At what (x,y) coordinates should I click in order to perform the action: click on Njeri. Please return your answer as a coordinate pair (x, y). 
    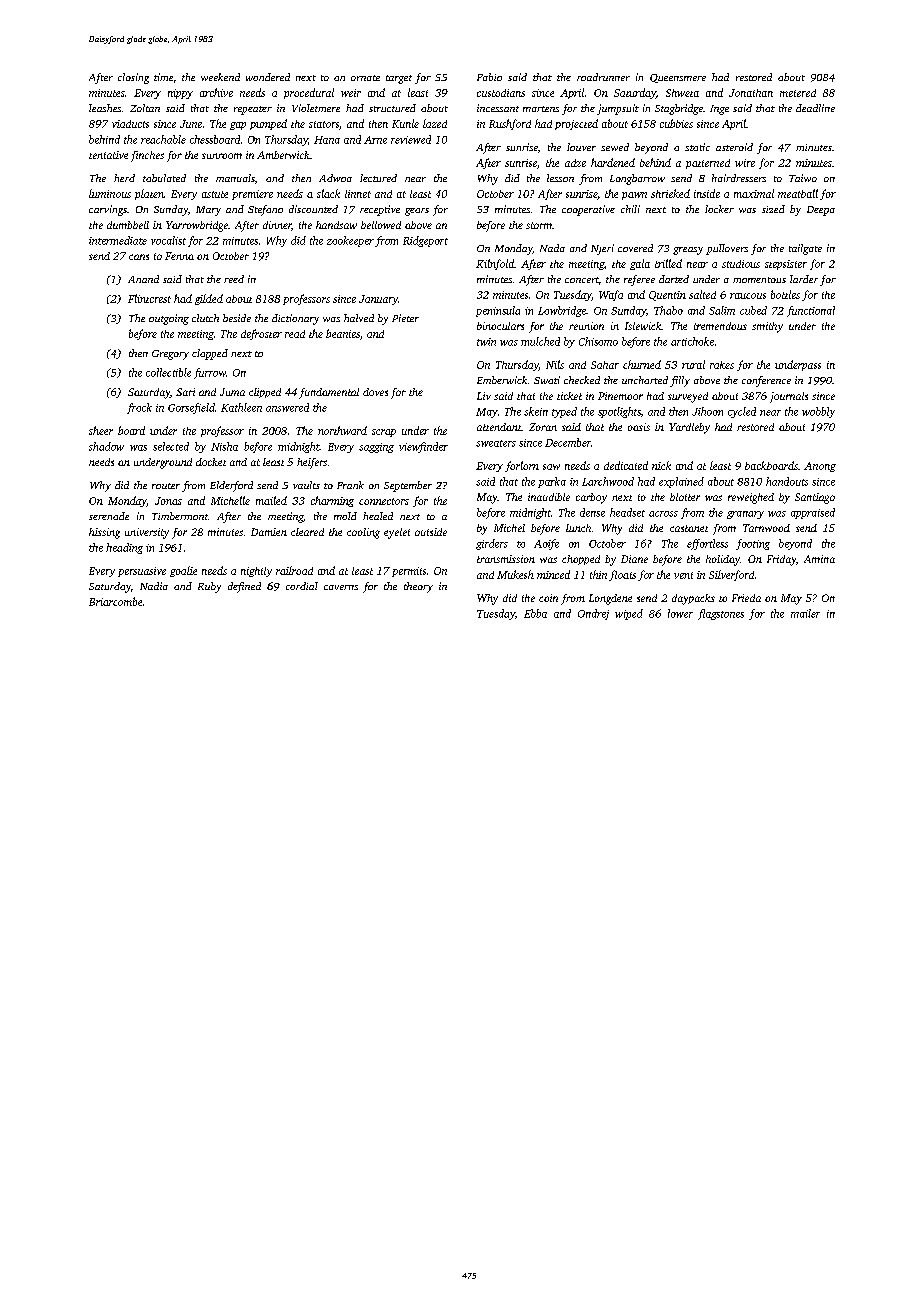
    Looking at the image, I should click on (602, 249).
